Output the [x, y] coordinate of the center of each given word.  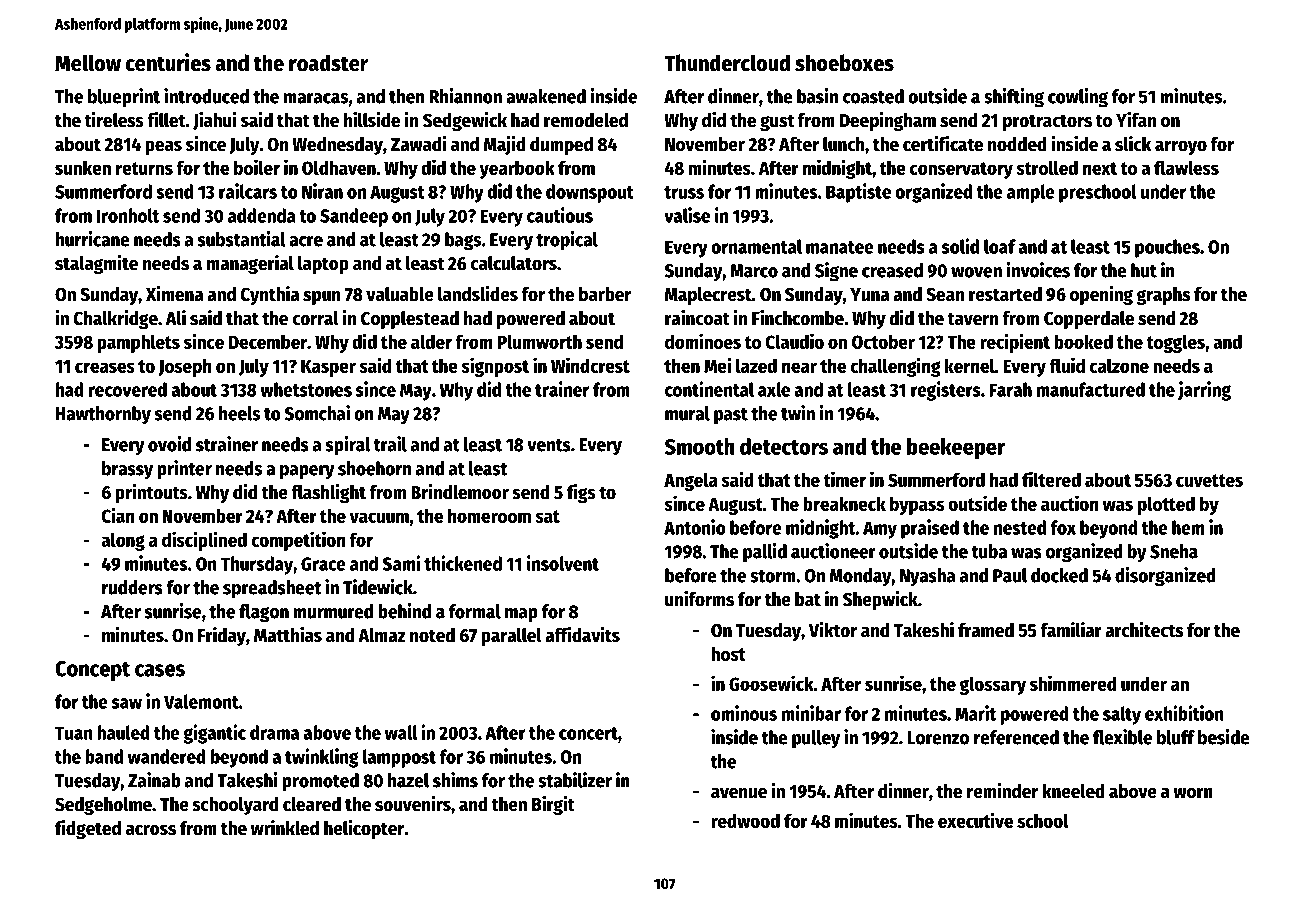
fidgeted [88, 829]
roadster [328, 63]
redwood [745, 820]
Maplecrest [708, 296]
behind [404, 611]
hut [1144, 270]
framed [986, 630]
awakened [546, 96]
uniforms [699, 599]
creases [105, 367]
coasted [873, 96]
